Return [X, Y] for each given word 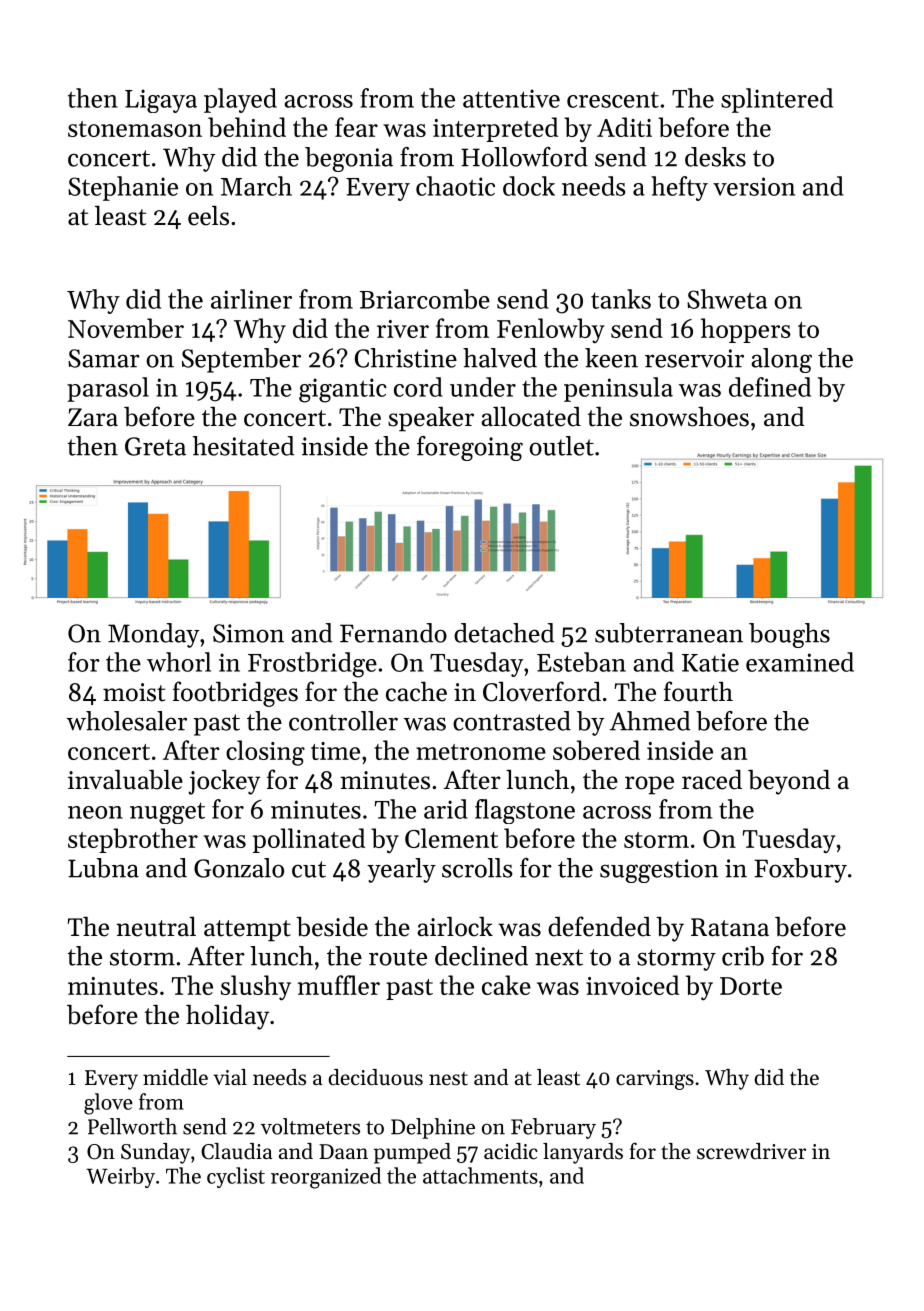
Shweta [727, 299]
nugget [167, 813]
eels [208, 215]
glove [108, 1104]
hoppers [746, 330]
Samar [104, 358]
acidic [510, 1151]
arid [446, 809]
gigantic [343, 390]
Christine [406, 358]
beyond [789, 782]
